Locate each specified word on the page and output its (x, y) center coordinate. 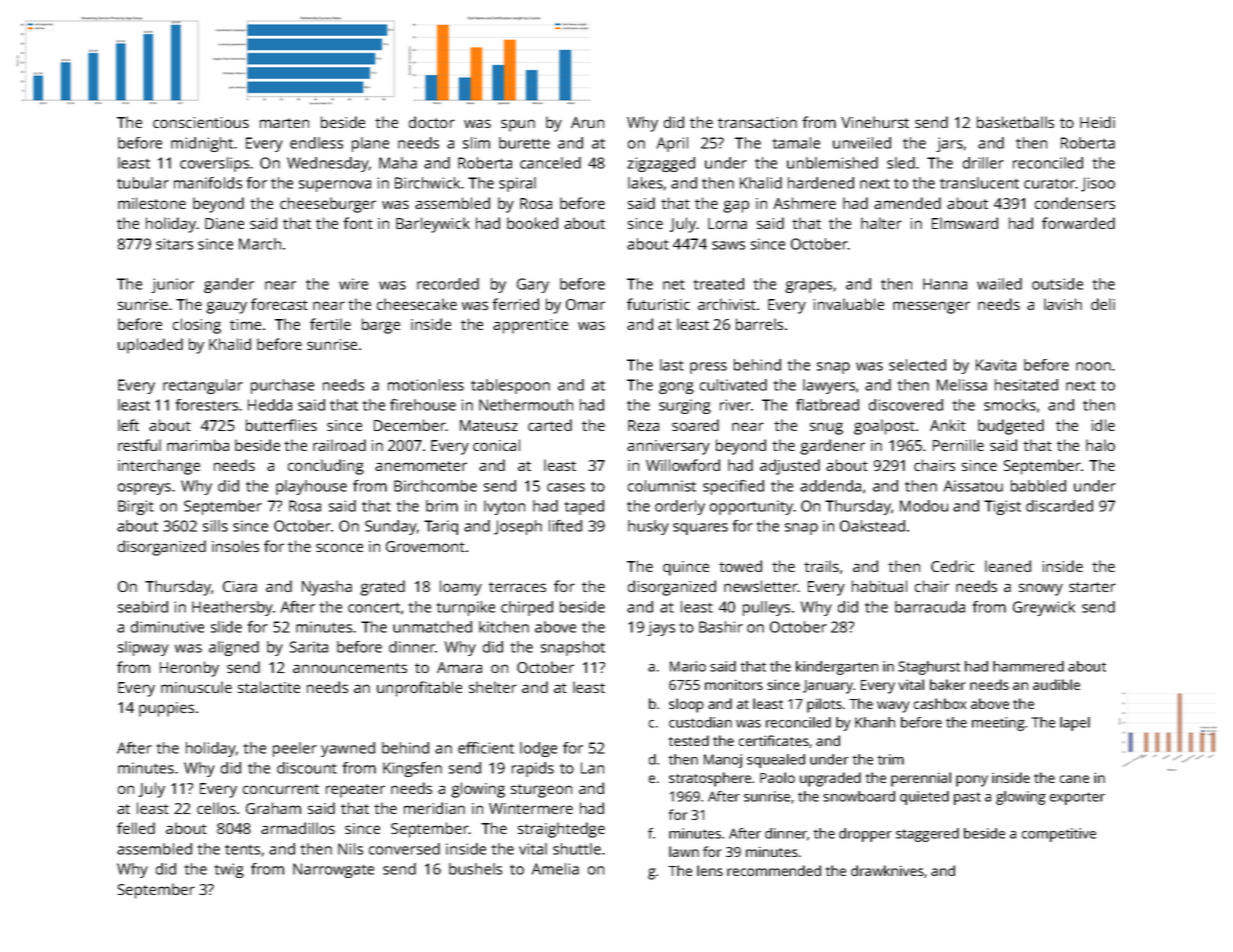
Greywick (1044, 608)
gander (229, 285)
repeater (355, 791)
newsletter (761, 586)
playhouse (311, 487)
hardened (821, 183)
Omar (585, 304)
